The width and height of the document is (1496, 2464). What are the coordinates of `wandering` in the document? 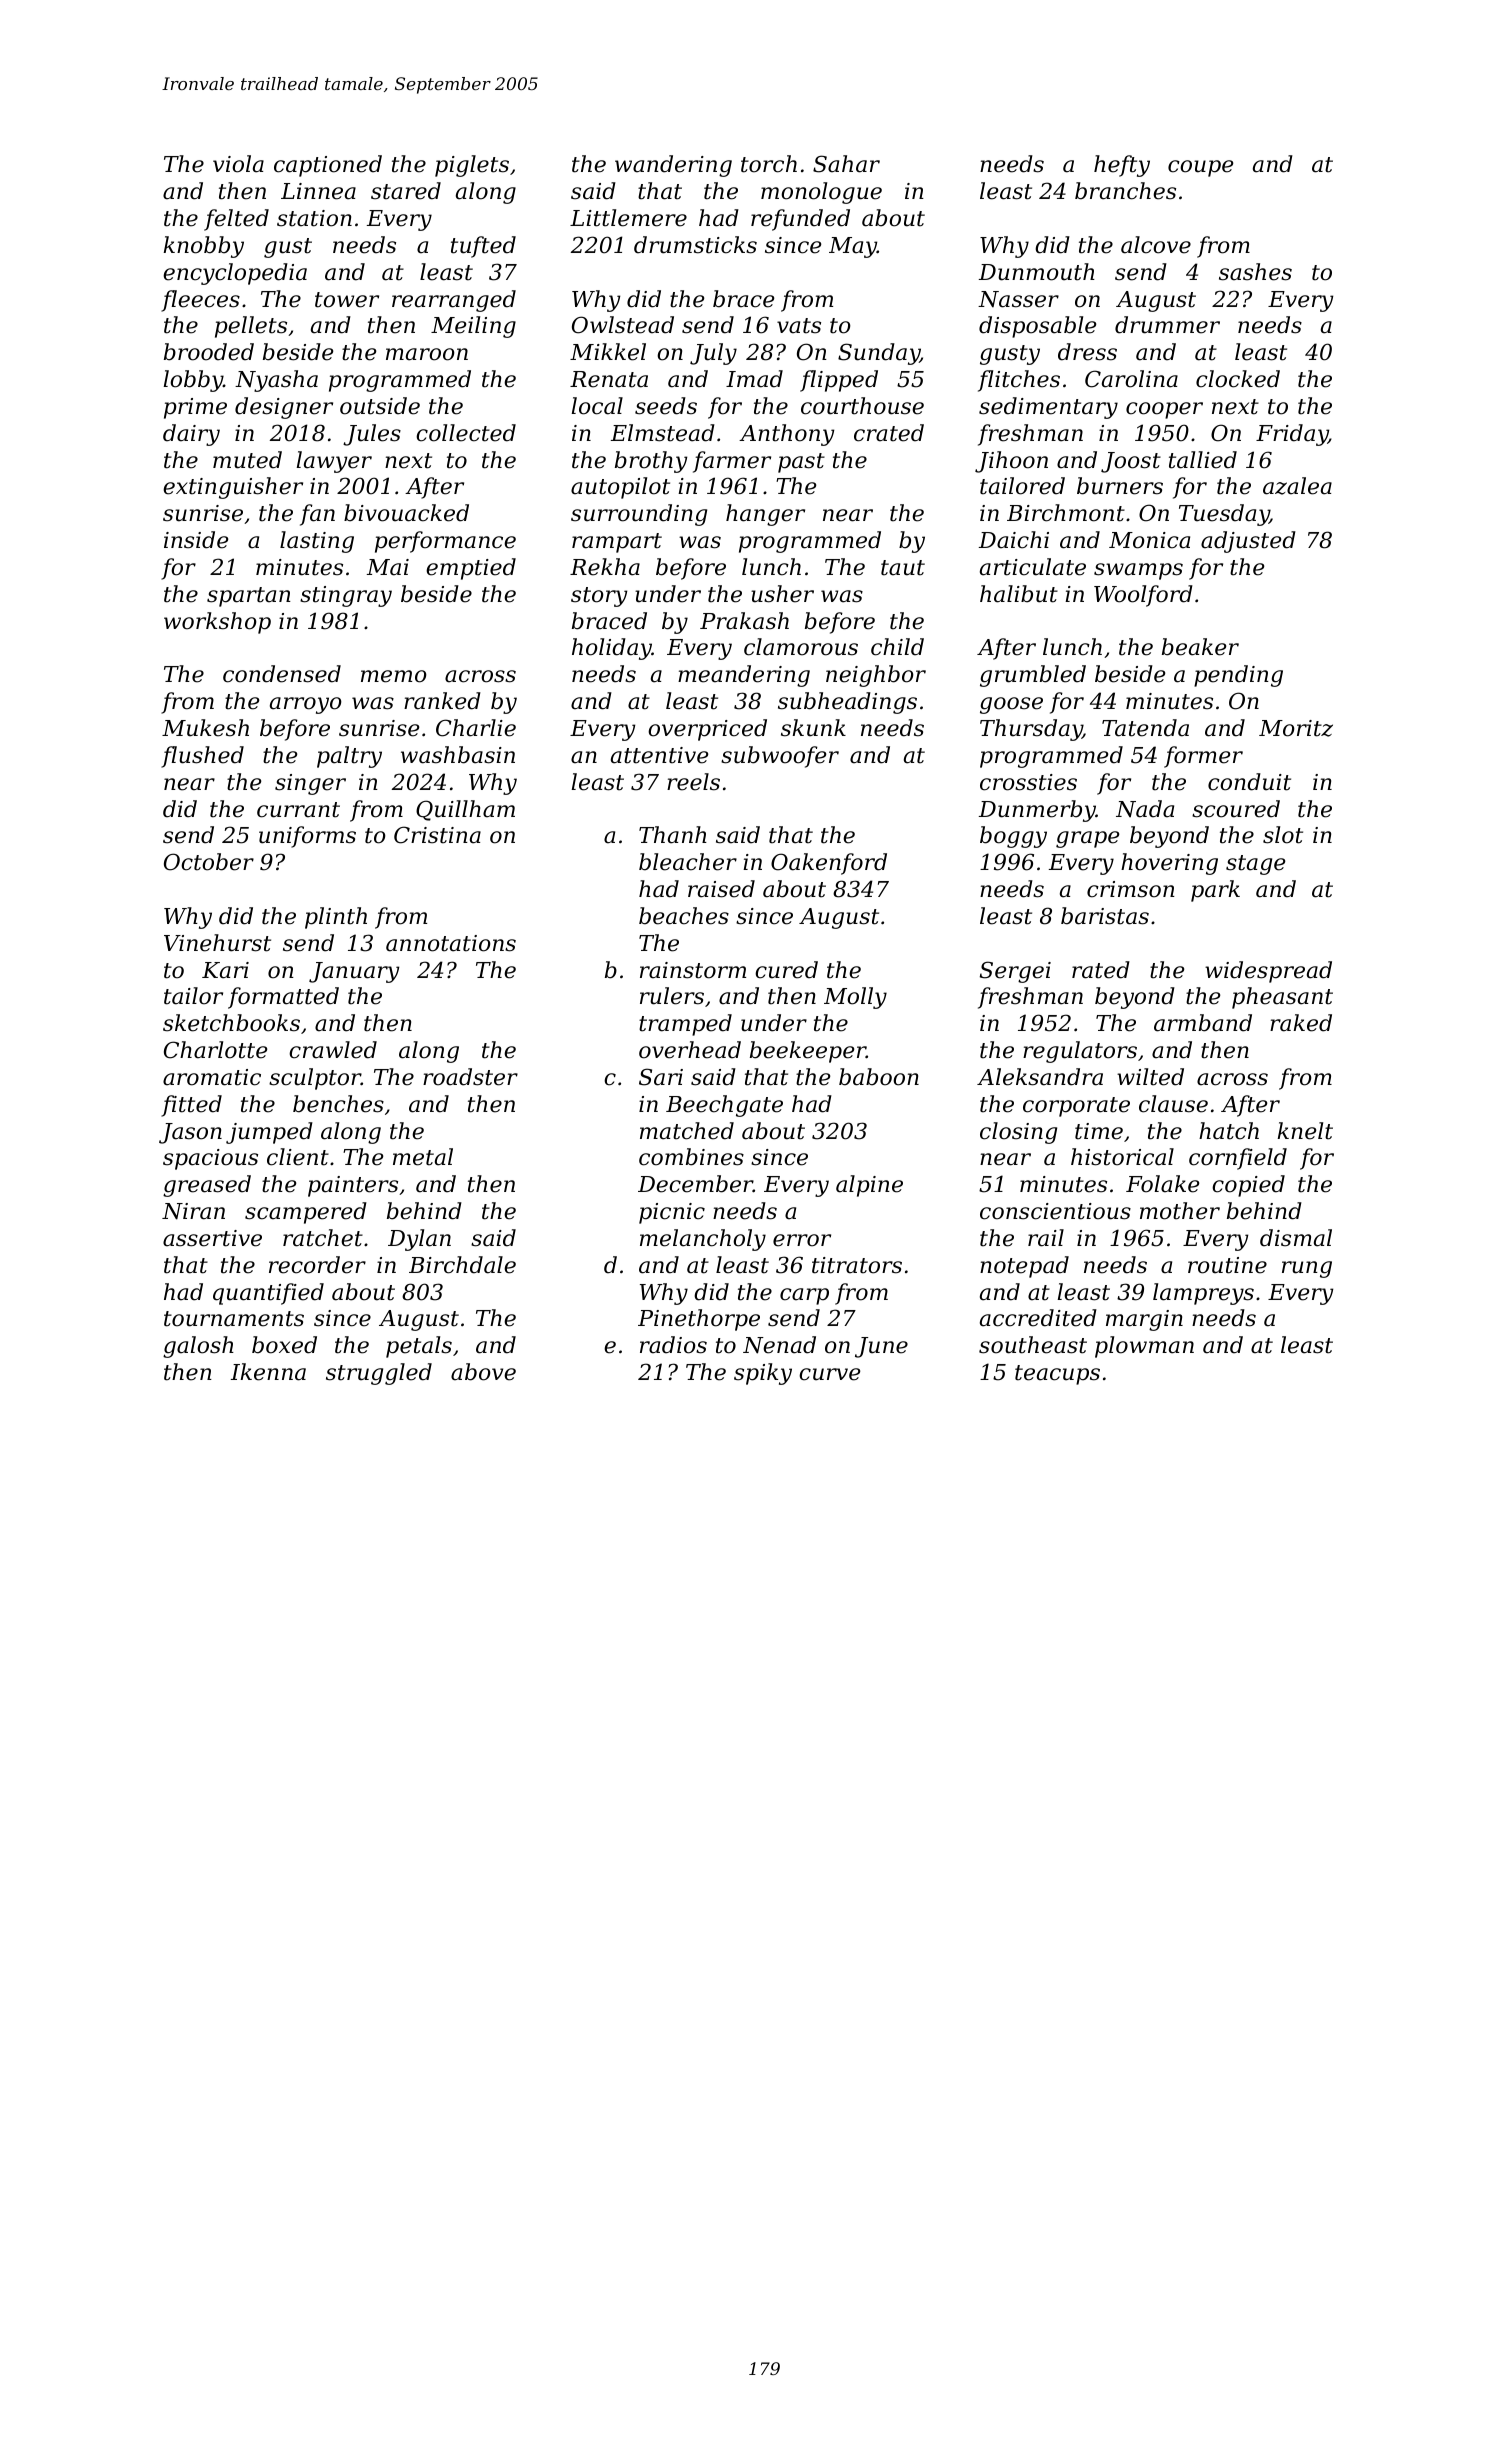 It's located at (673, 166).
